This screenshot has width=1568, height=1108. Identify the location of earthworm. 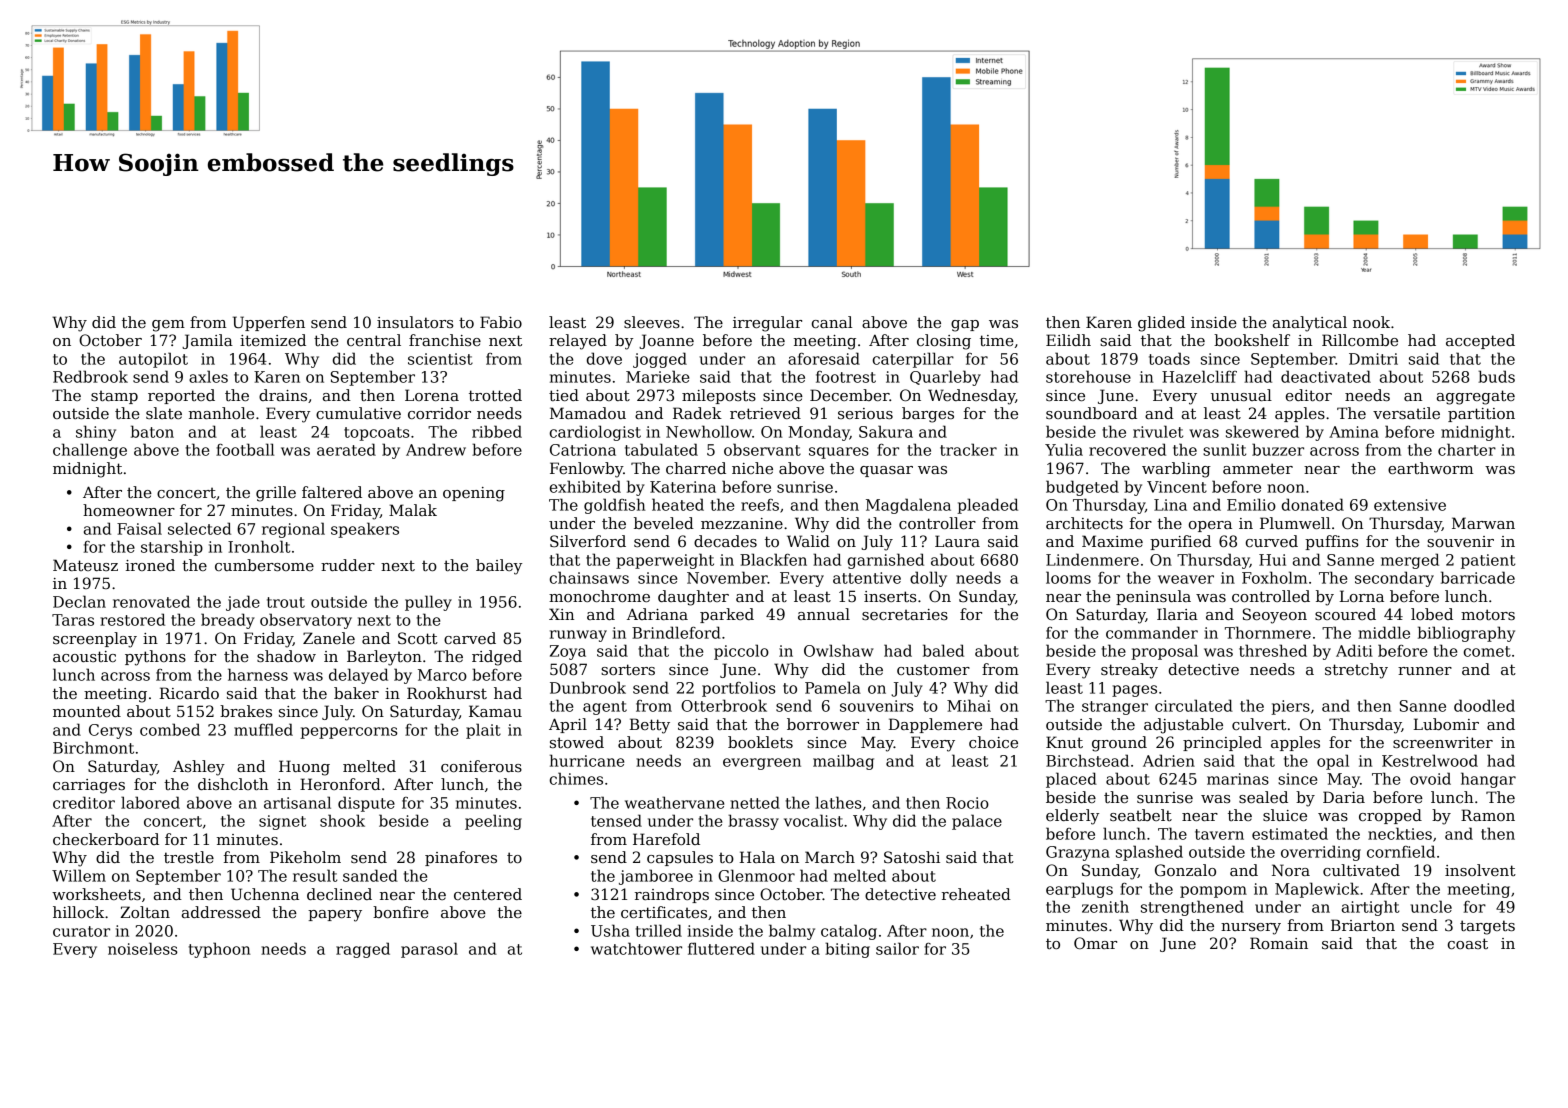
(1430, 468).
